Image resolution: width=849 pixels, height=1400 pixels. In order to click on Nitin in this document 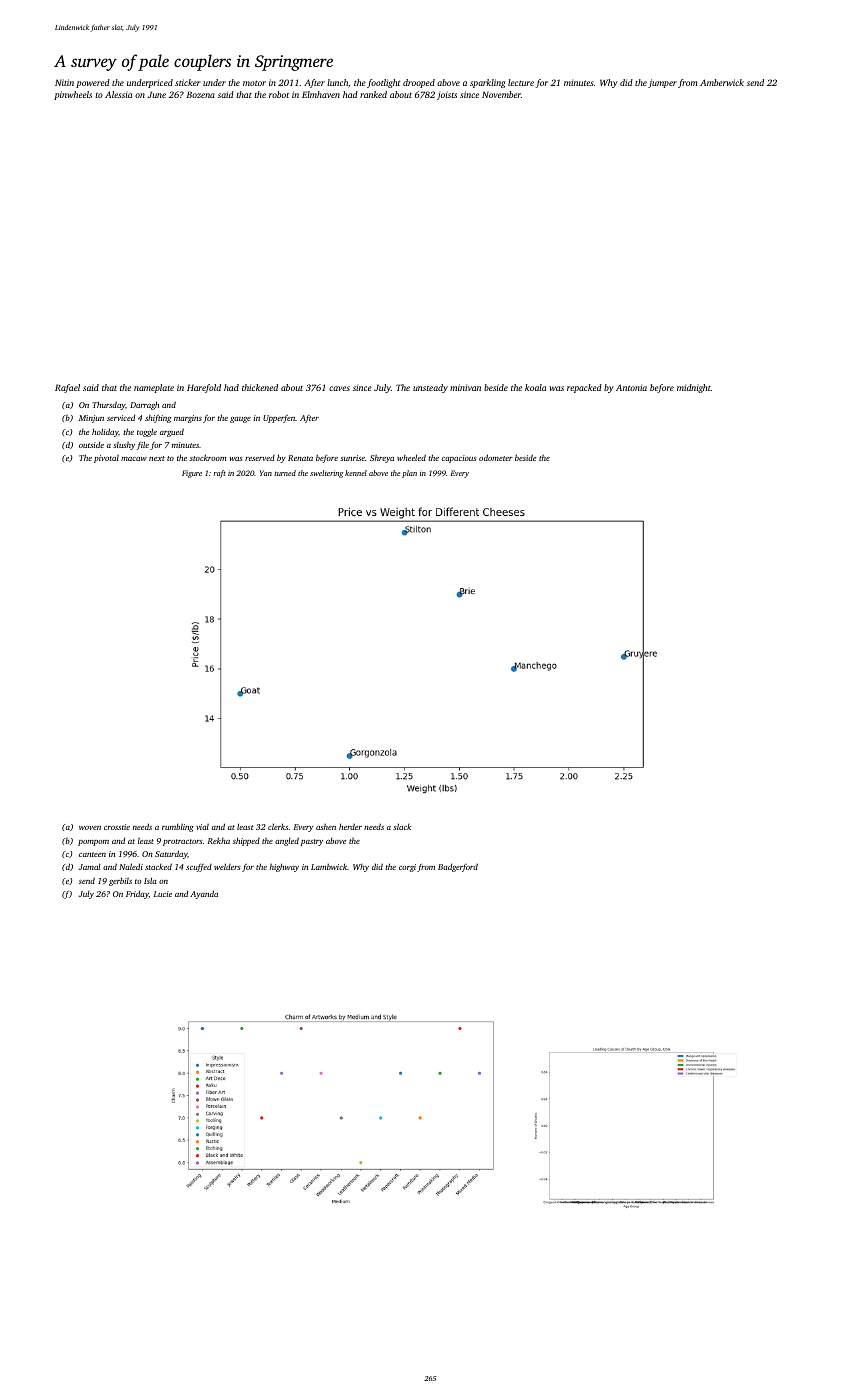, I will do `click(64, 82)`.
